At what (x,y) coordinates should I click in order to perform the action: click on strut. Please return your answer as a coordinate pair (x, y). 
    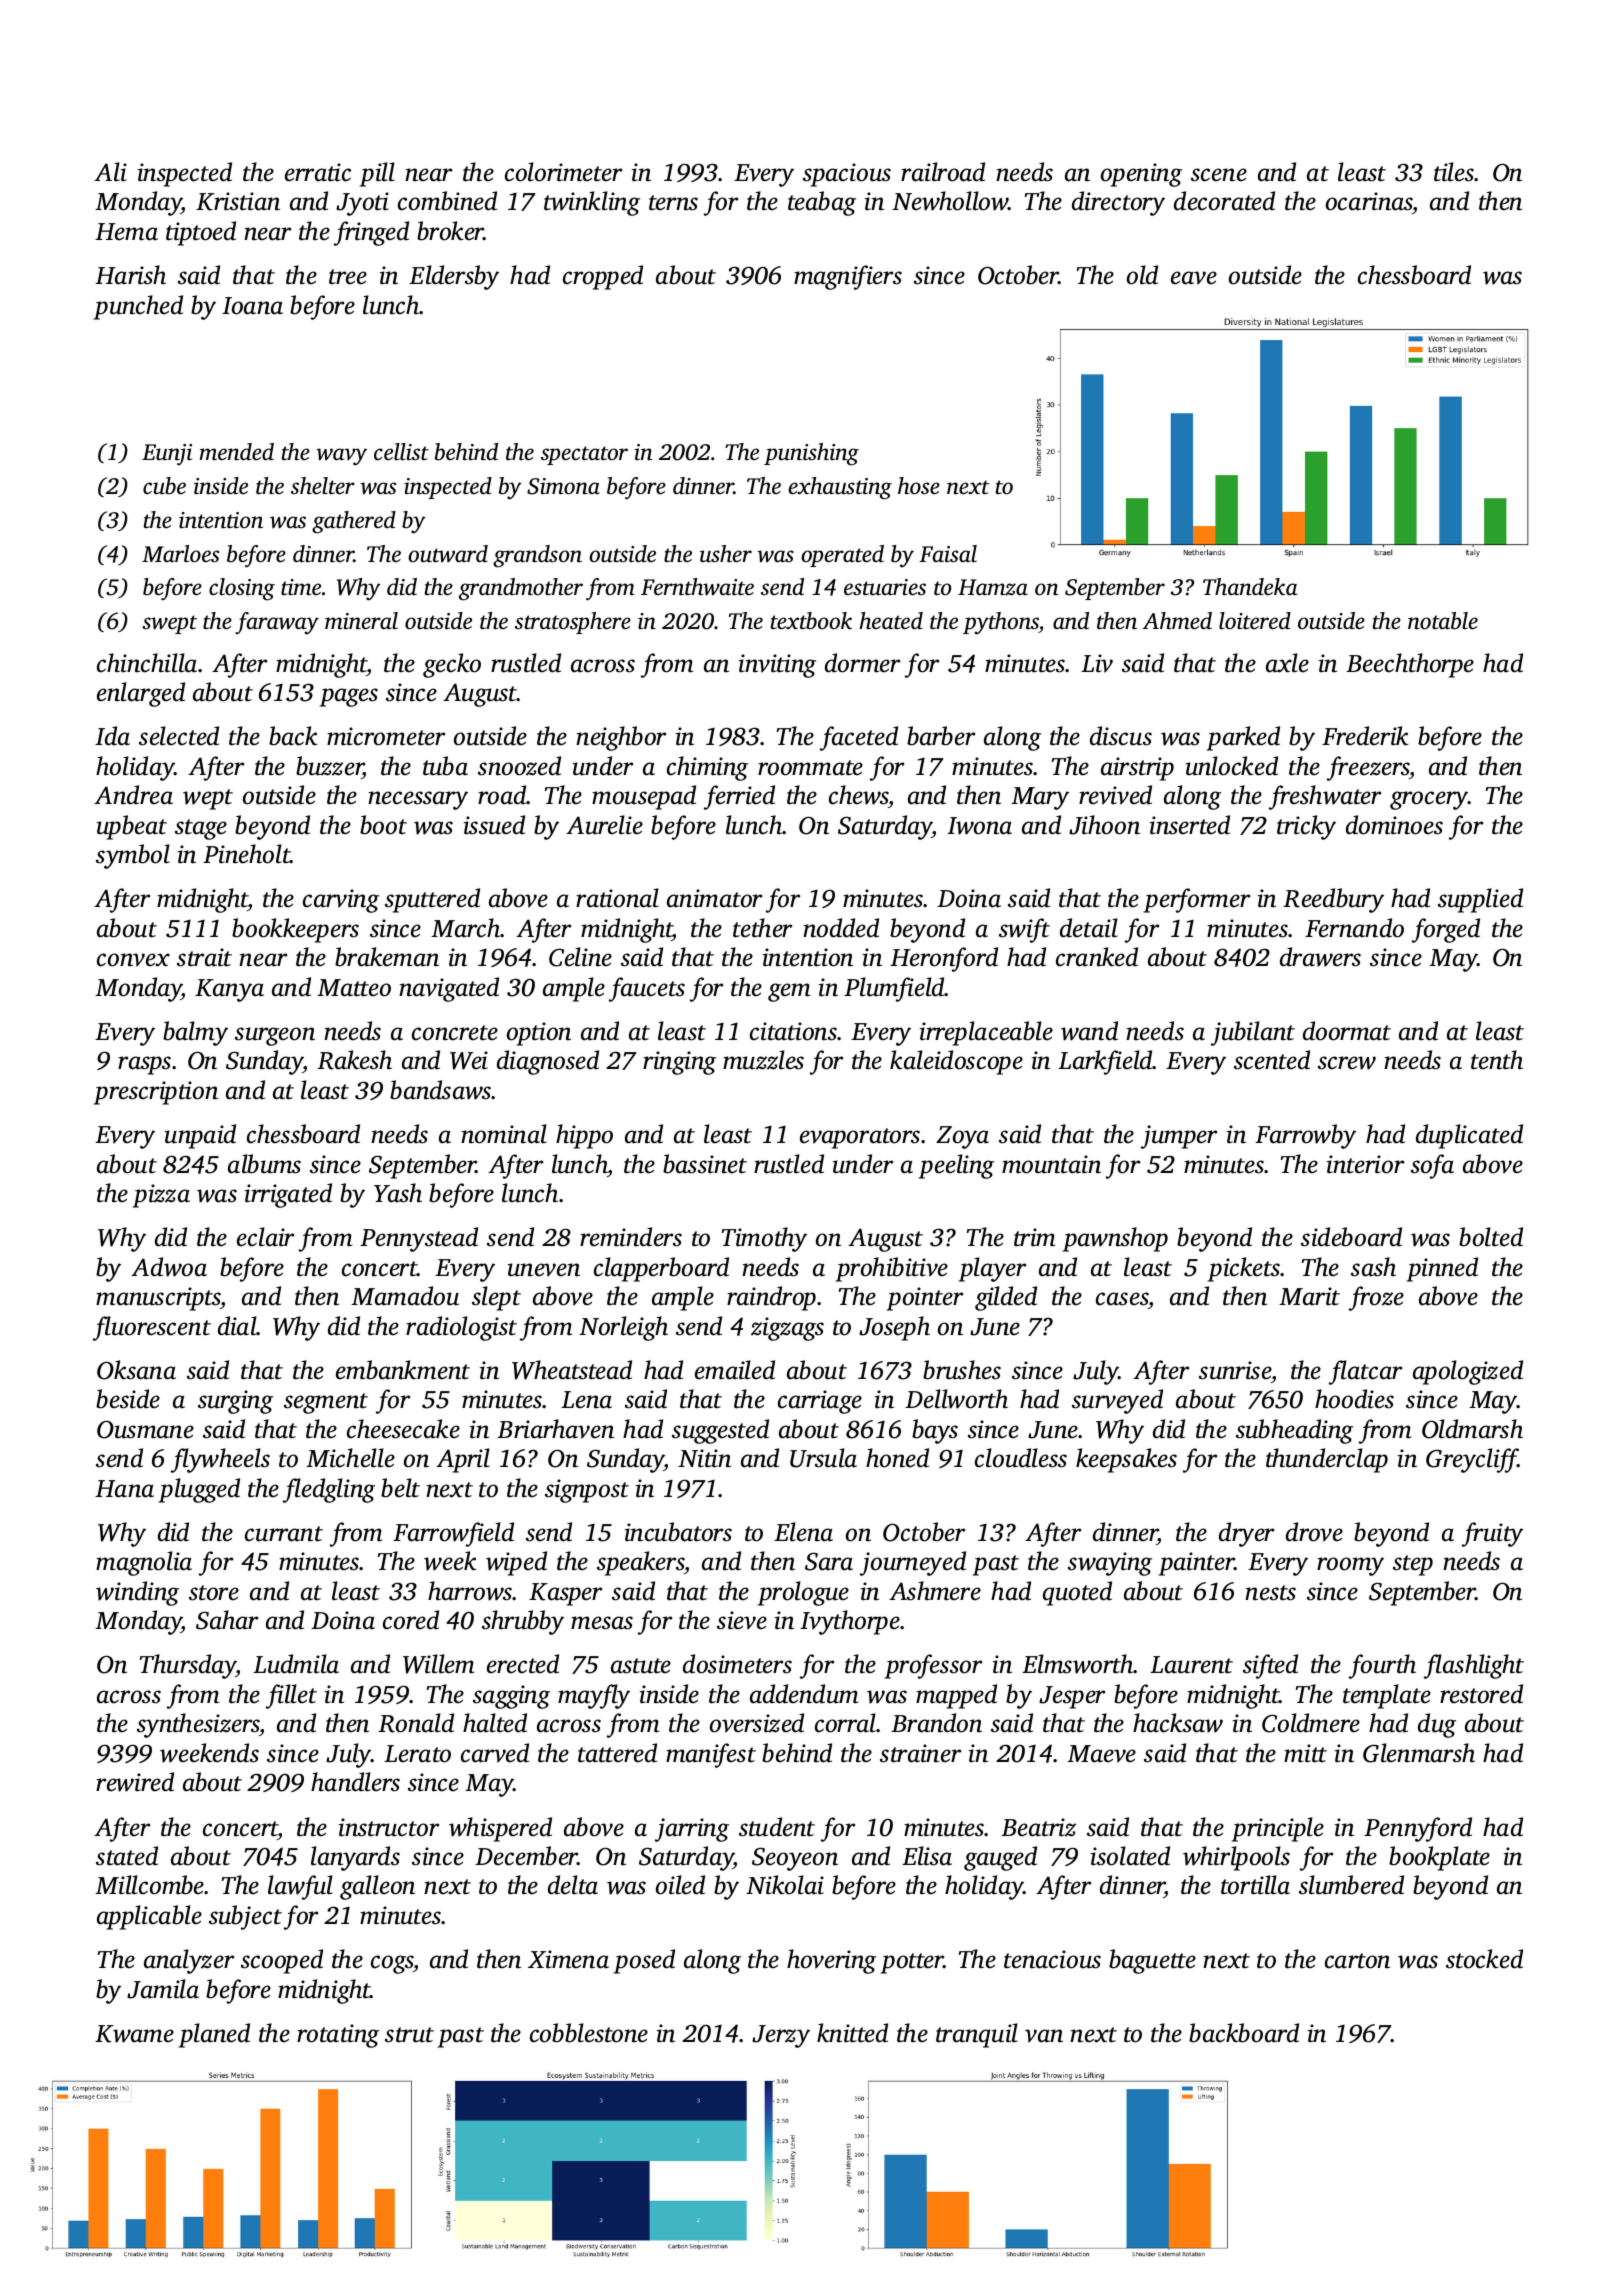
    Looking at the image, I should click on (409, 2035).
